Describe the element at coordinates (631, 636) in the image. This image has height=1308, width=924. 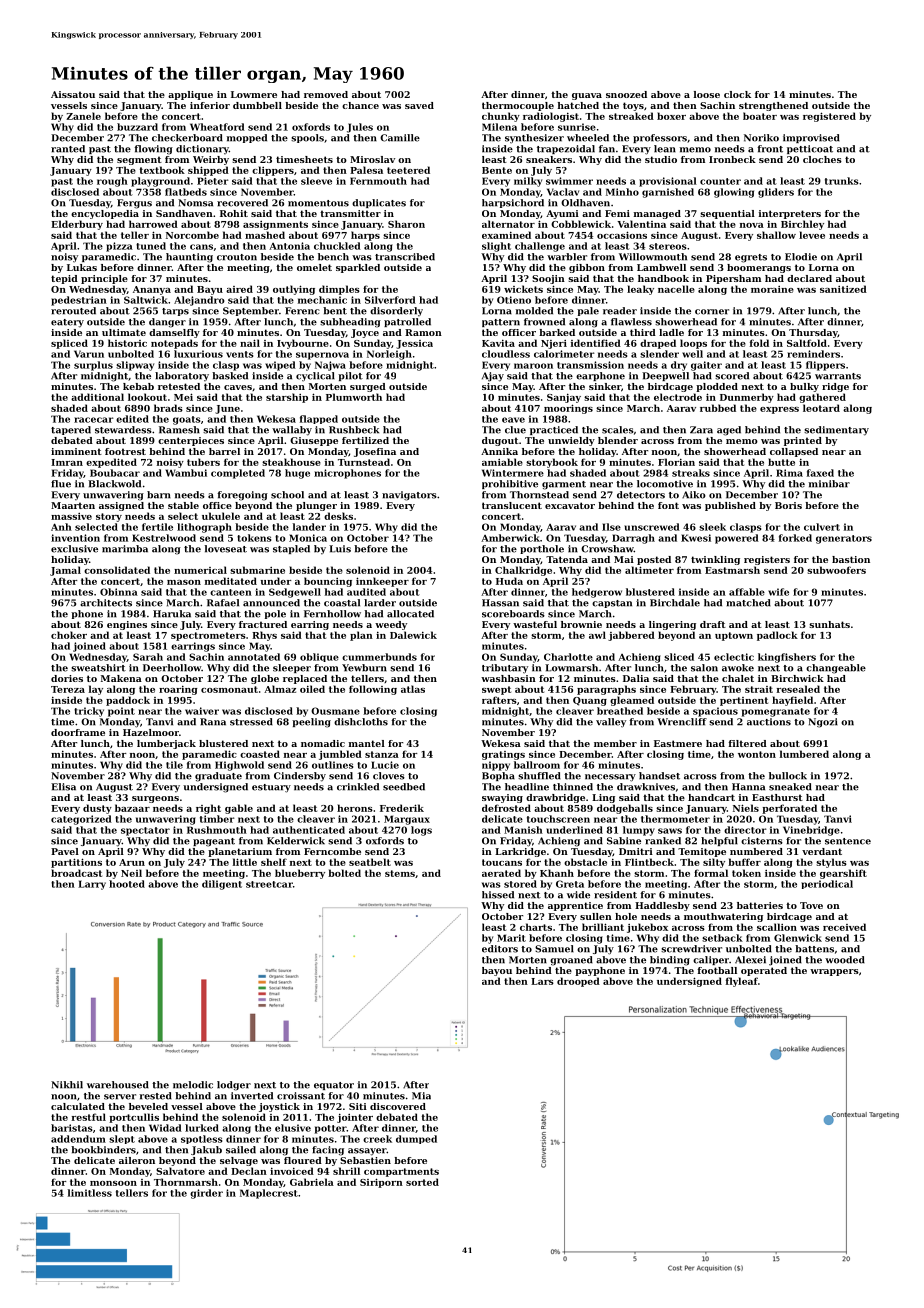
I see `jabbered` at that location.
